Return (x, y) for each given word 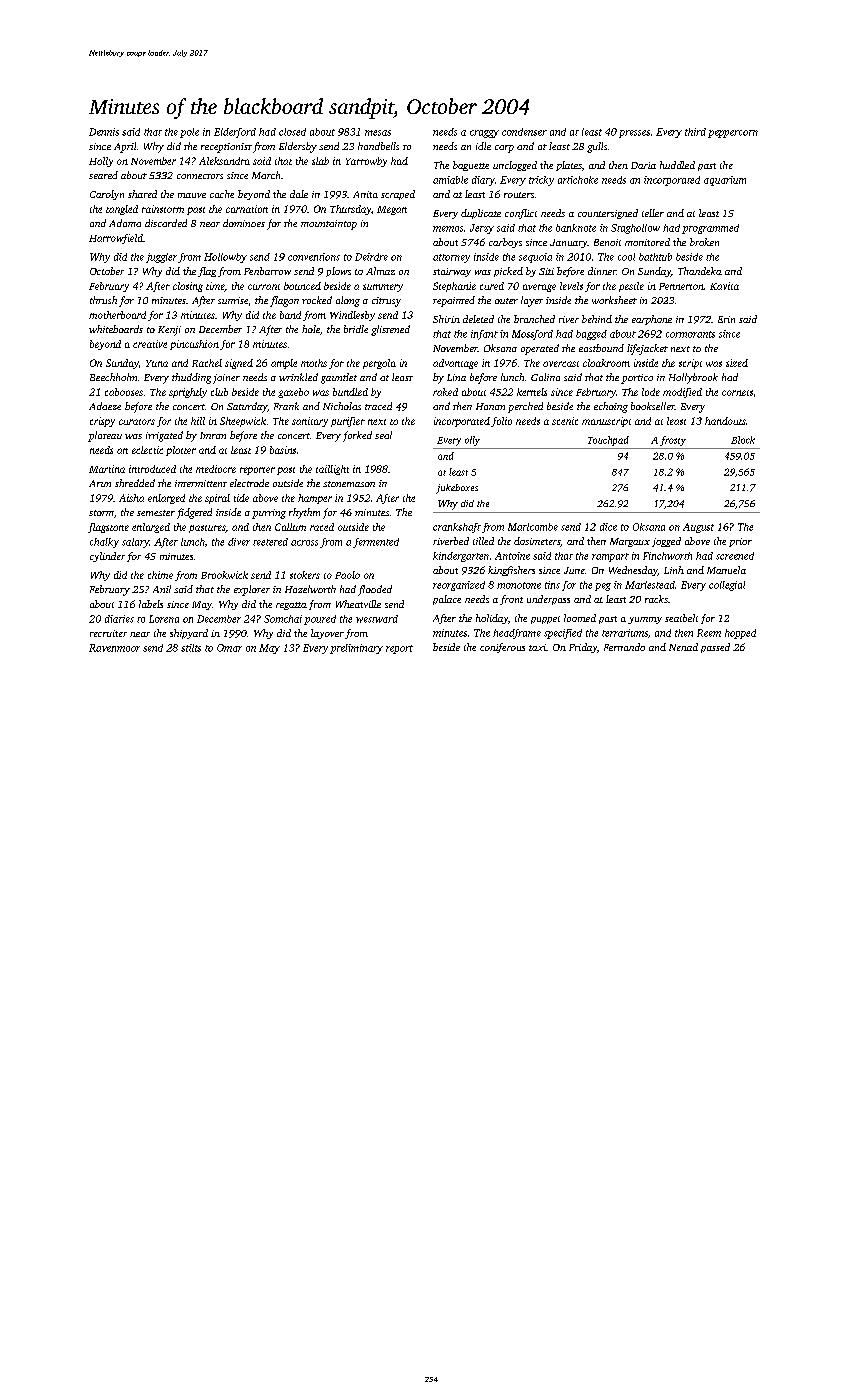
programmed (710, 229)
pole (189, 133)
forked (357, 436)
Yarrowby (366, 162)
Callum (290, 527)
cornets (737, 393)
